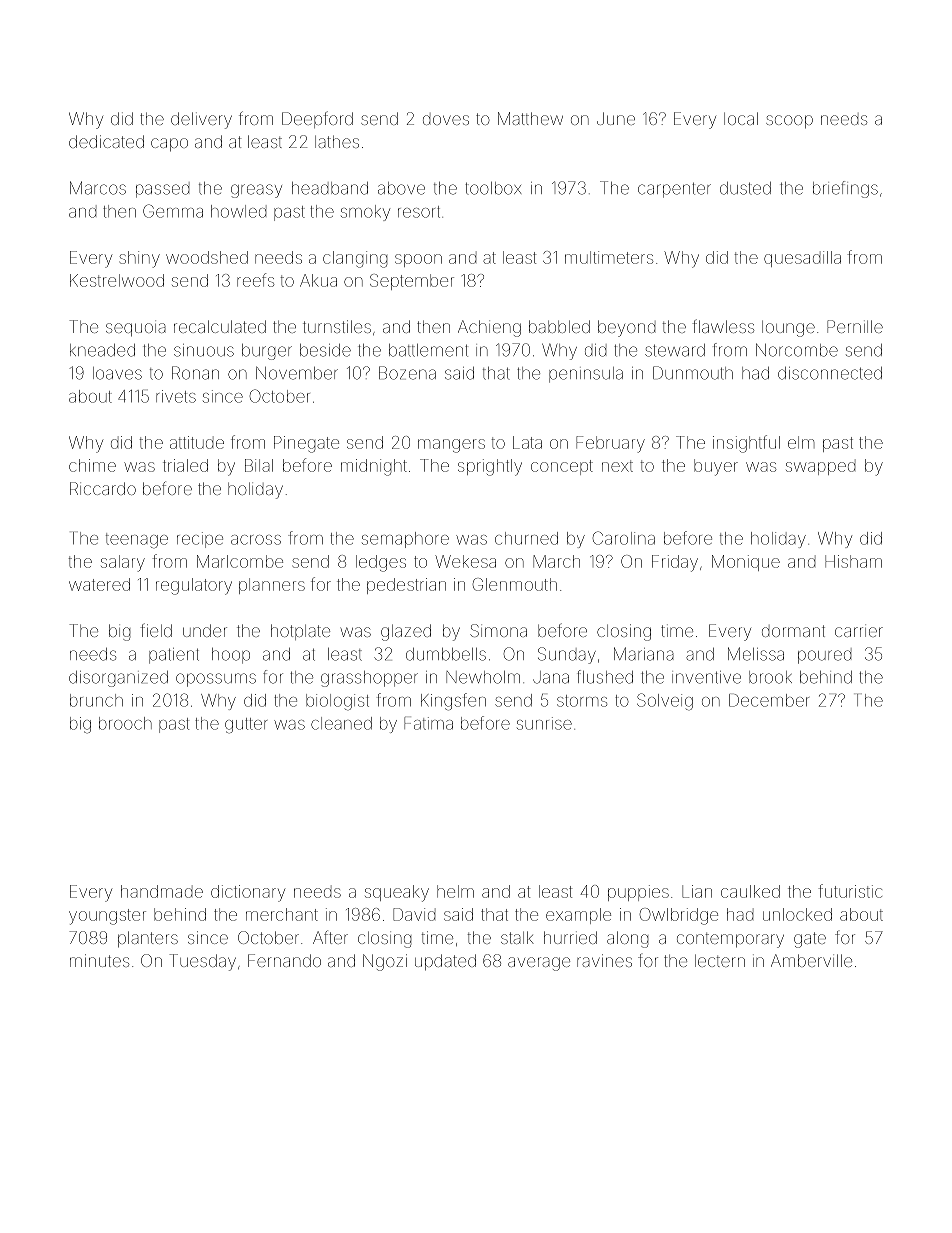  I want to click on futuristic, so click(850, 891).
